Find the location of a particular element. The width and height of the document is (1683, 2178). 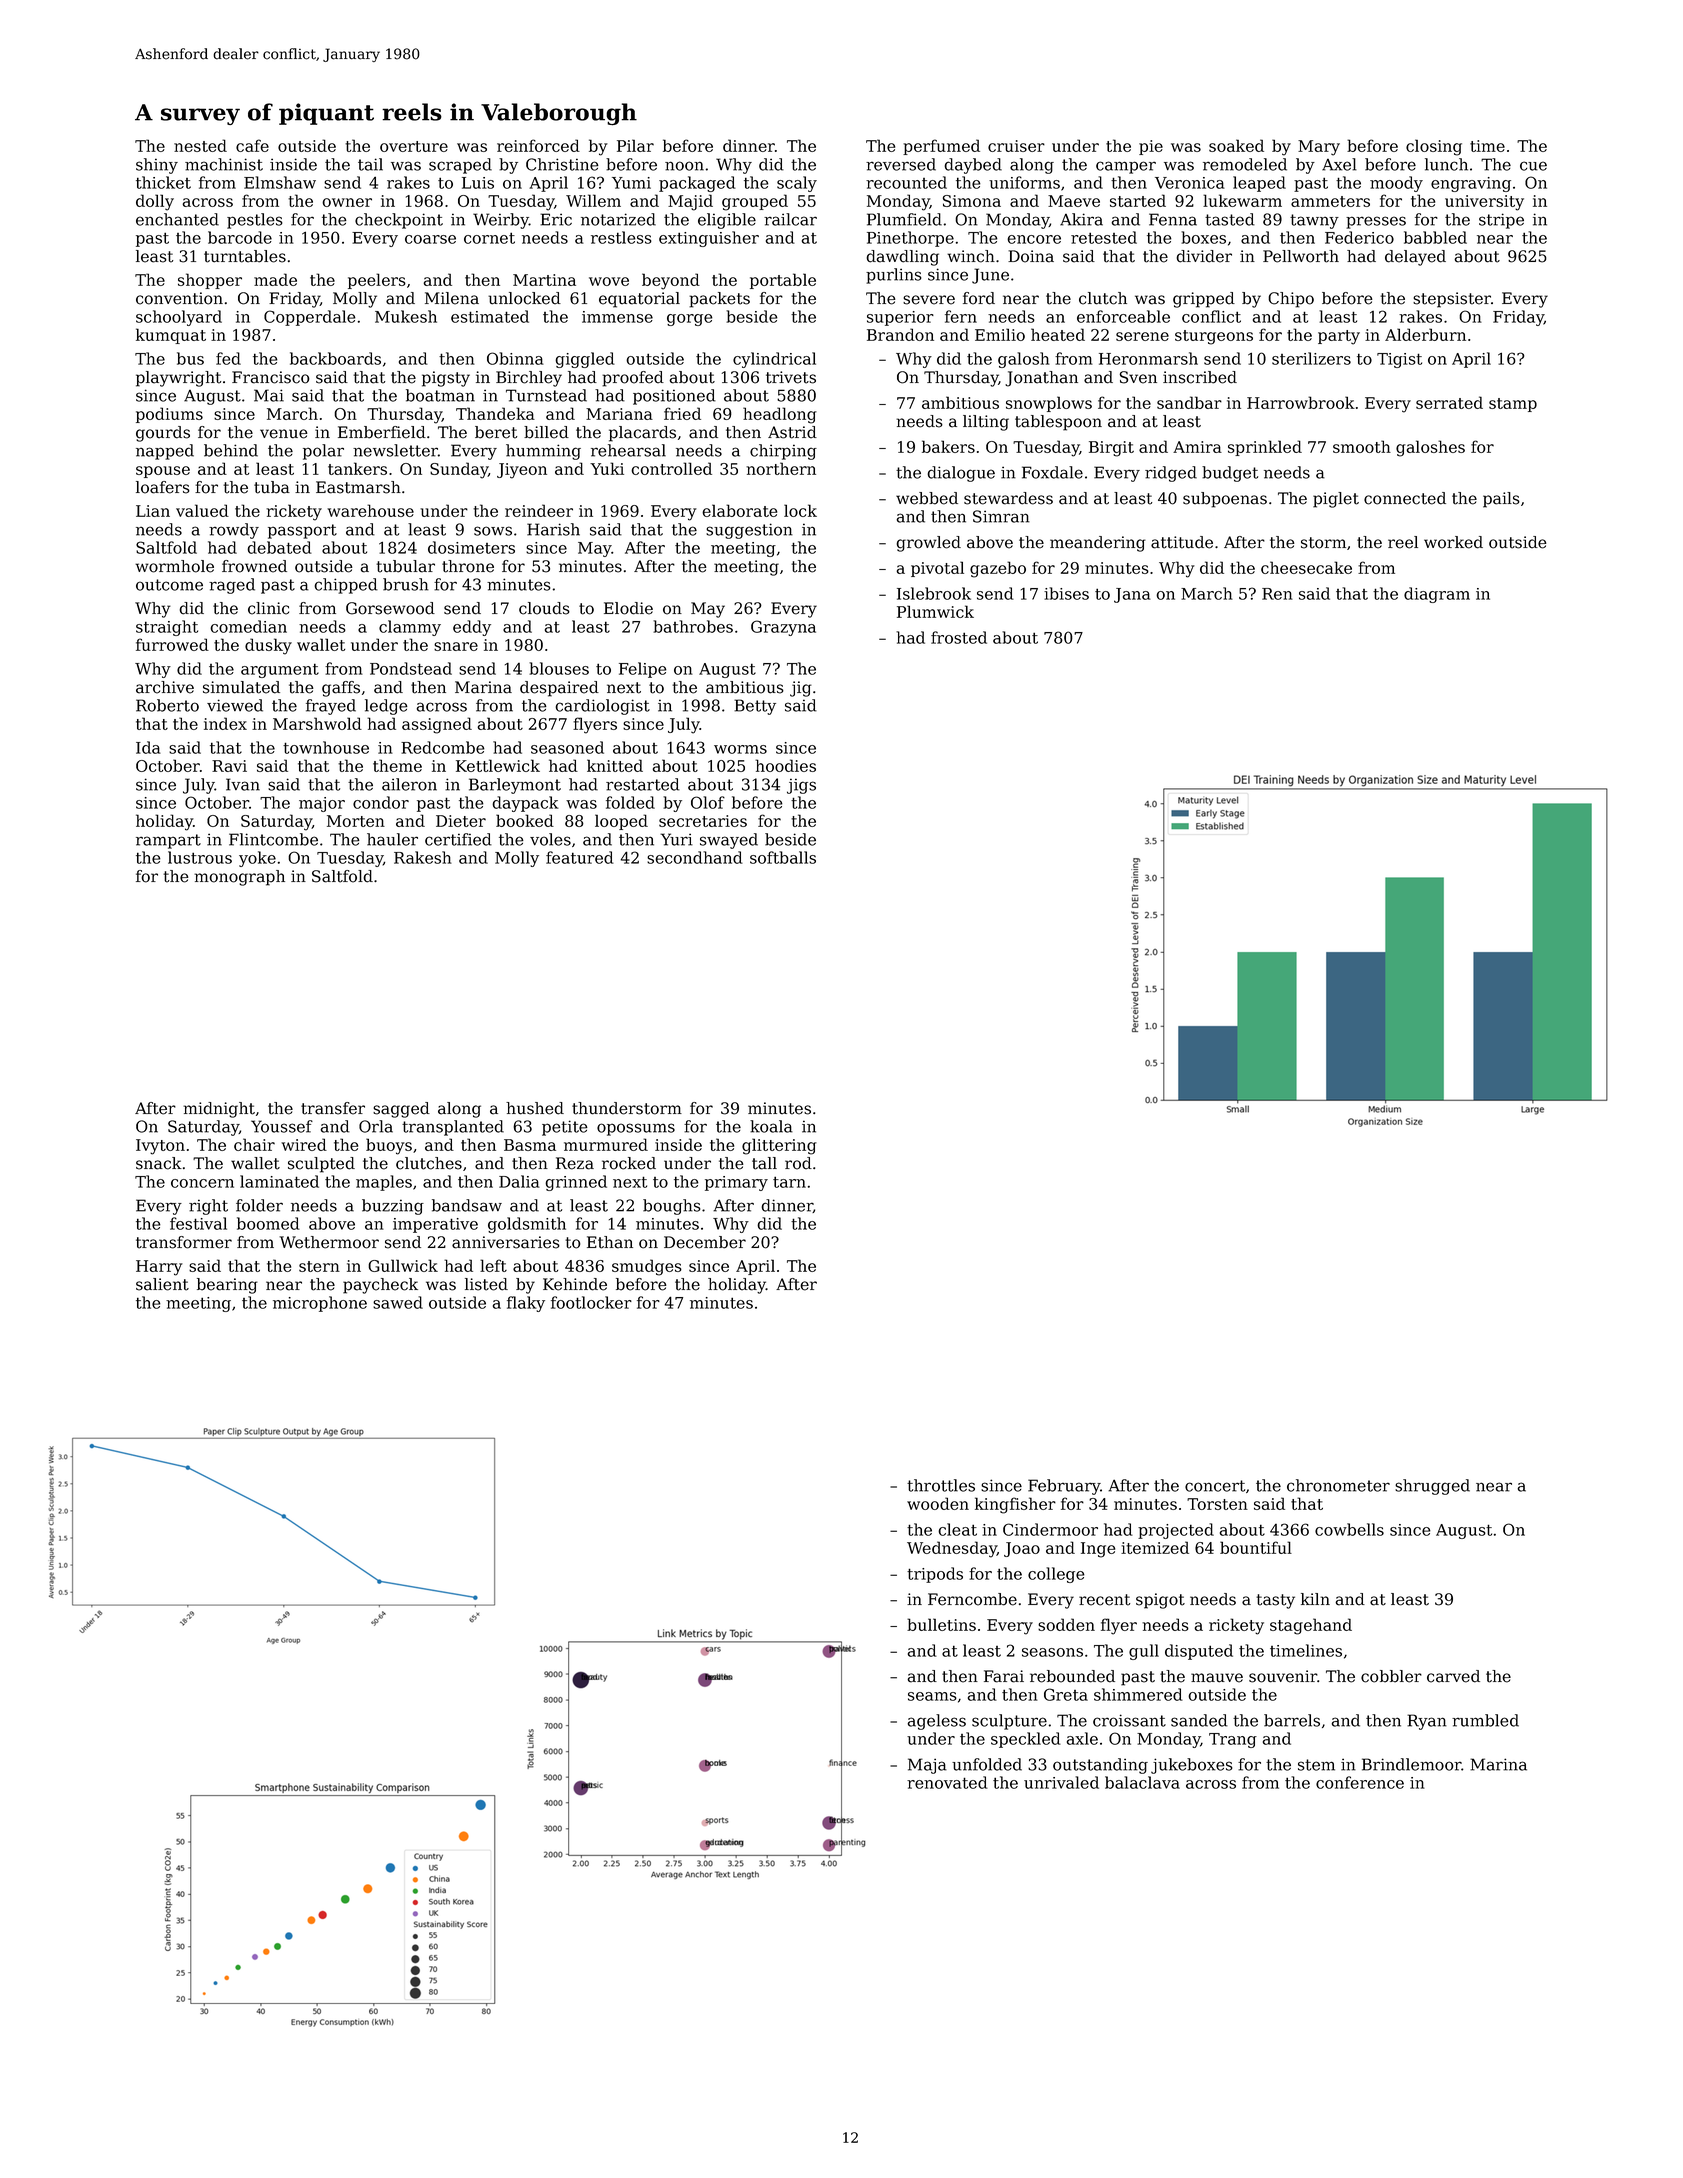

delayed is located at coordinates (1415, 258).
